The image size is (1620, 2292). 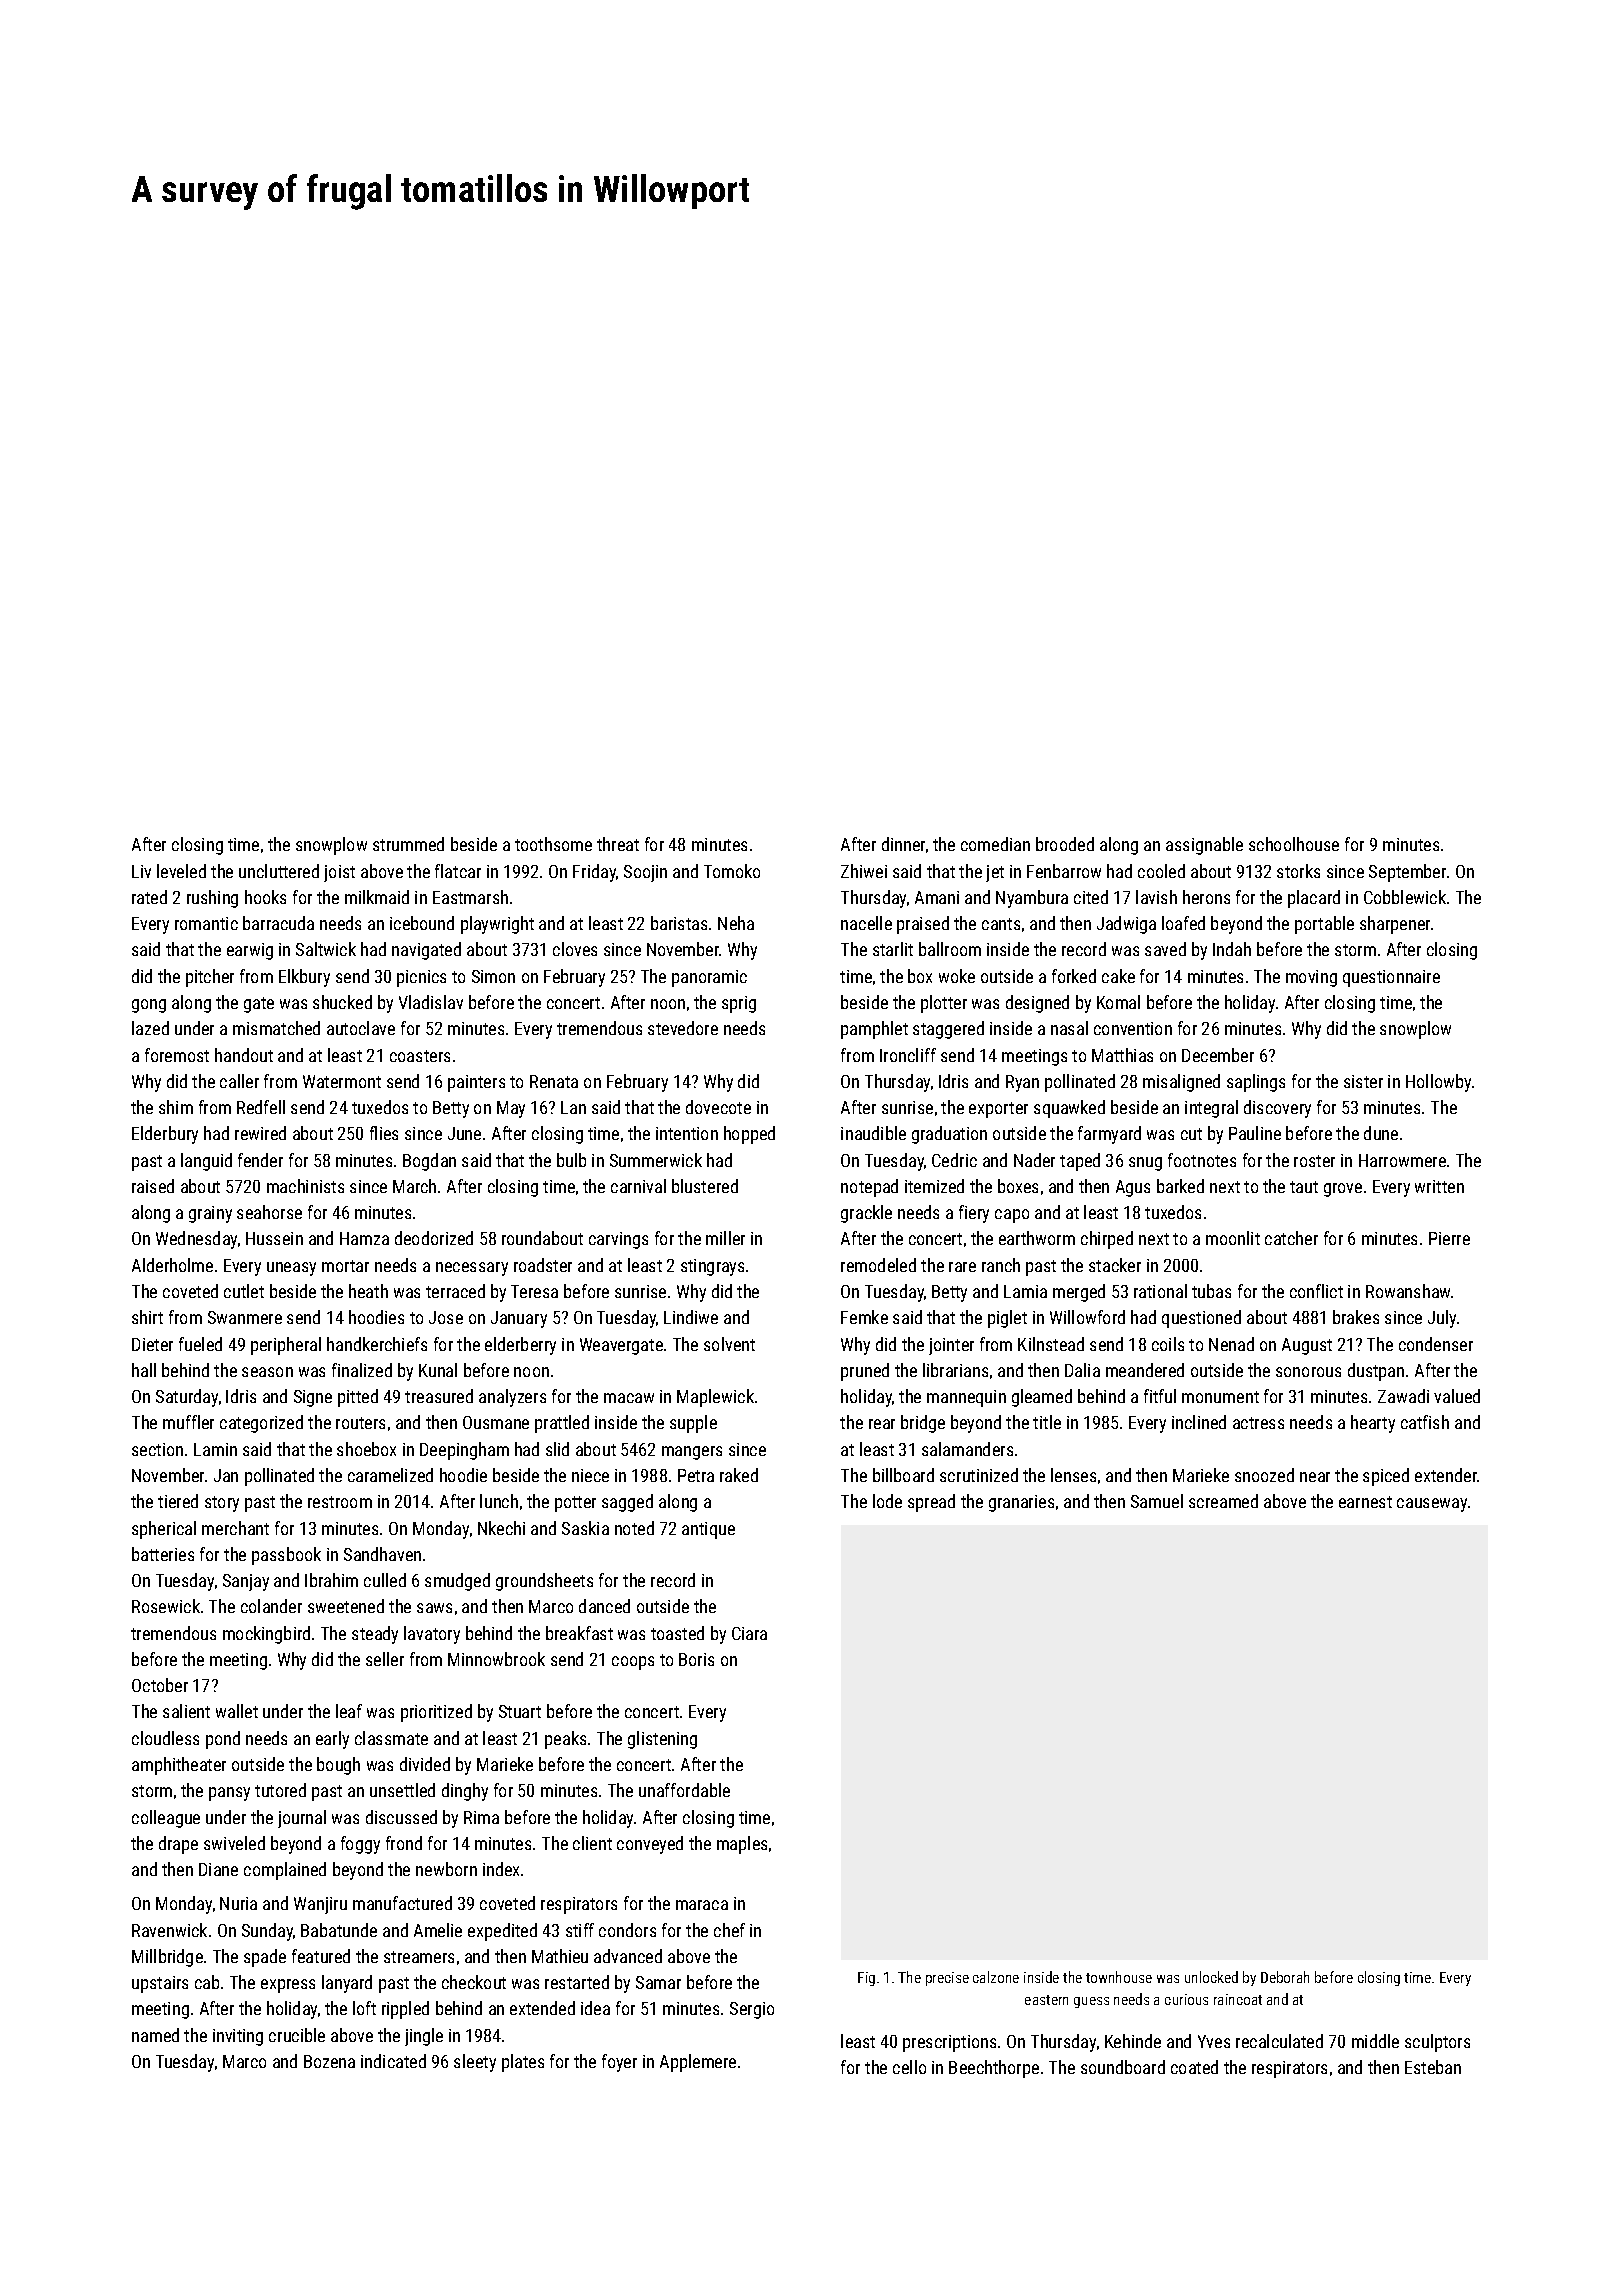 I want to click on Sergio, so click(x=752, y=2010).
